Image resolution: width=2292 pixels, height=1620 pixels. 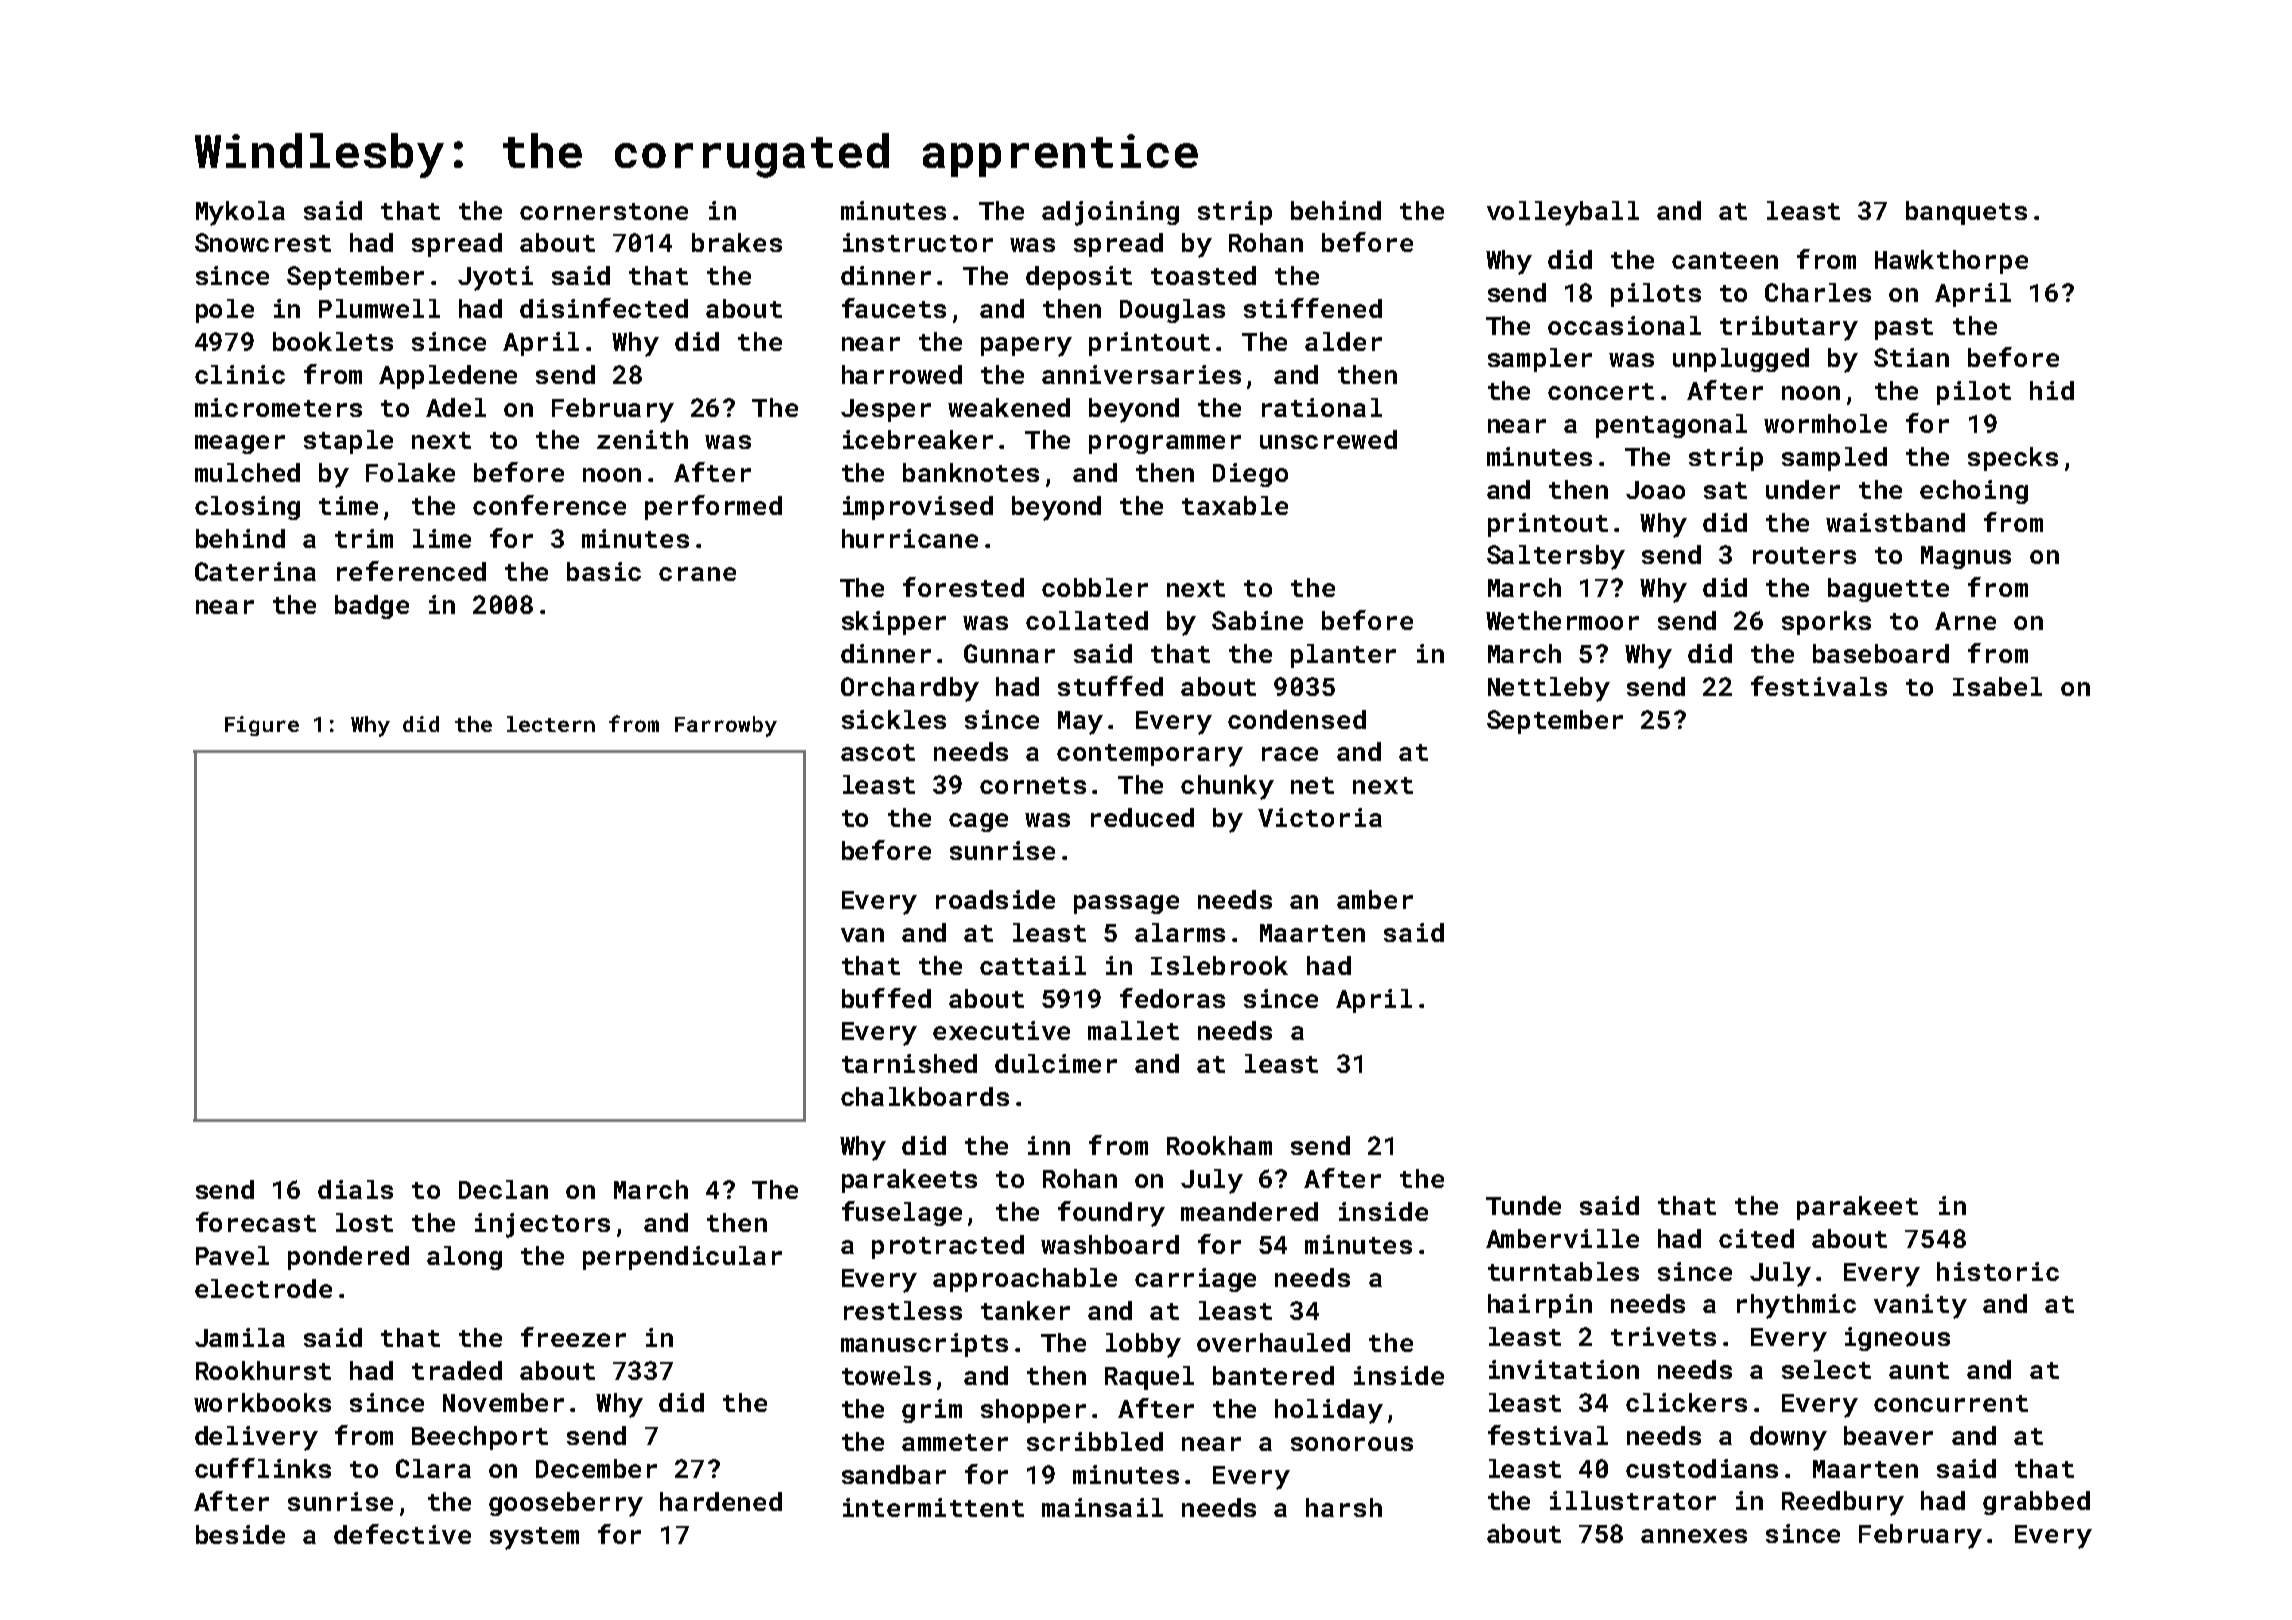 What do you see at coordinates (1313, 308) in the screenshot?
I see `stiffened` at bounding box center [1313, 308].
